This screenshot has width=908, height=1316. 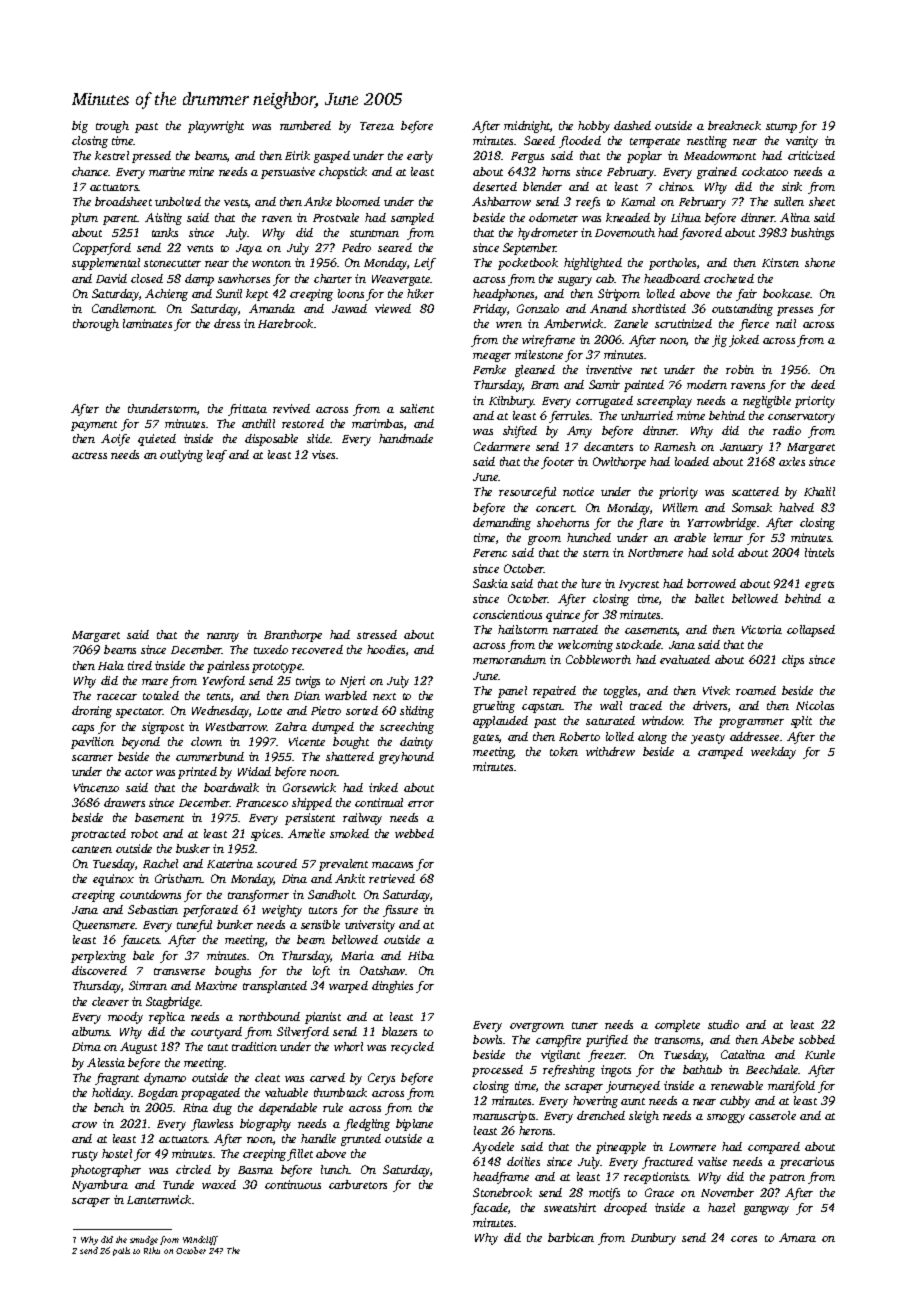 I want to click on playwright, so click(x=216, y=127).
